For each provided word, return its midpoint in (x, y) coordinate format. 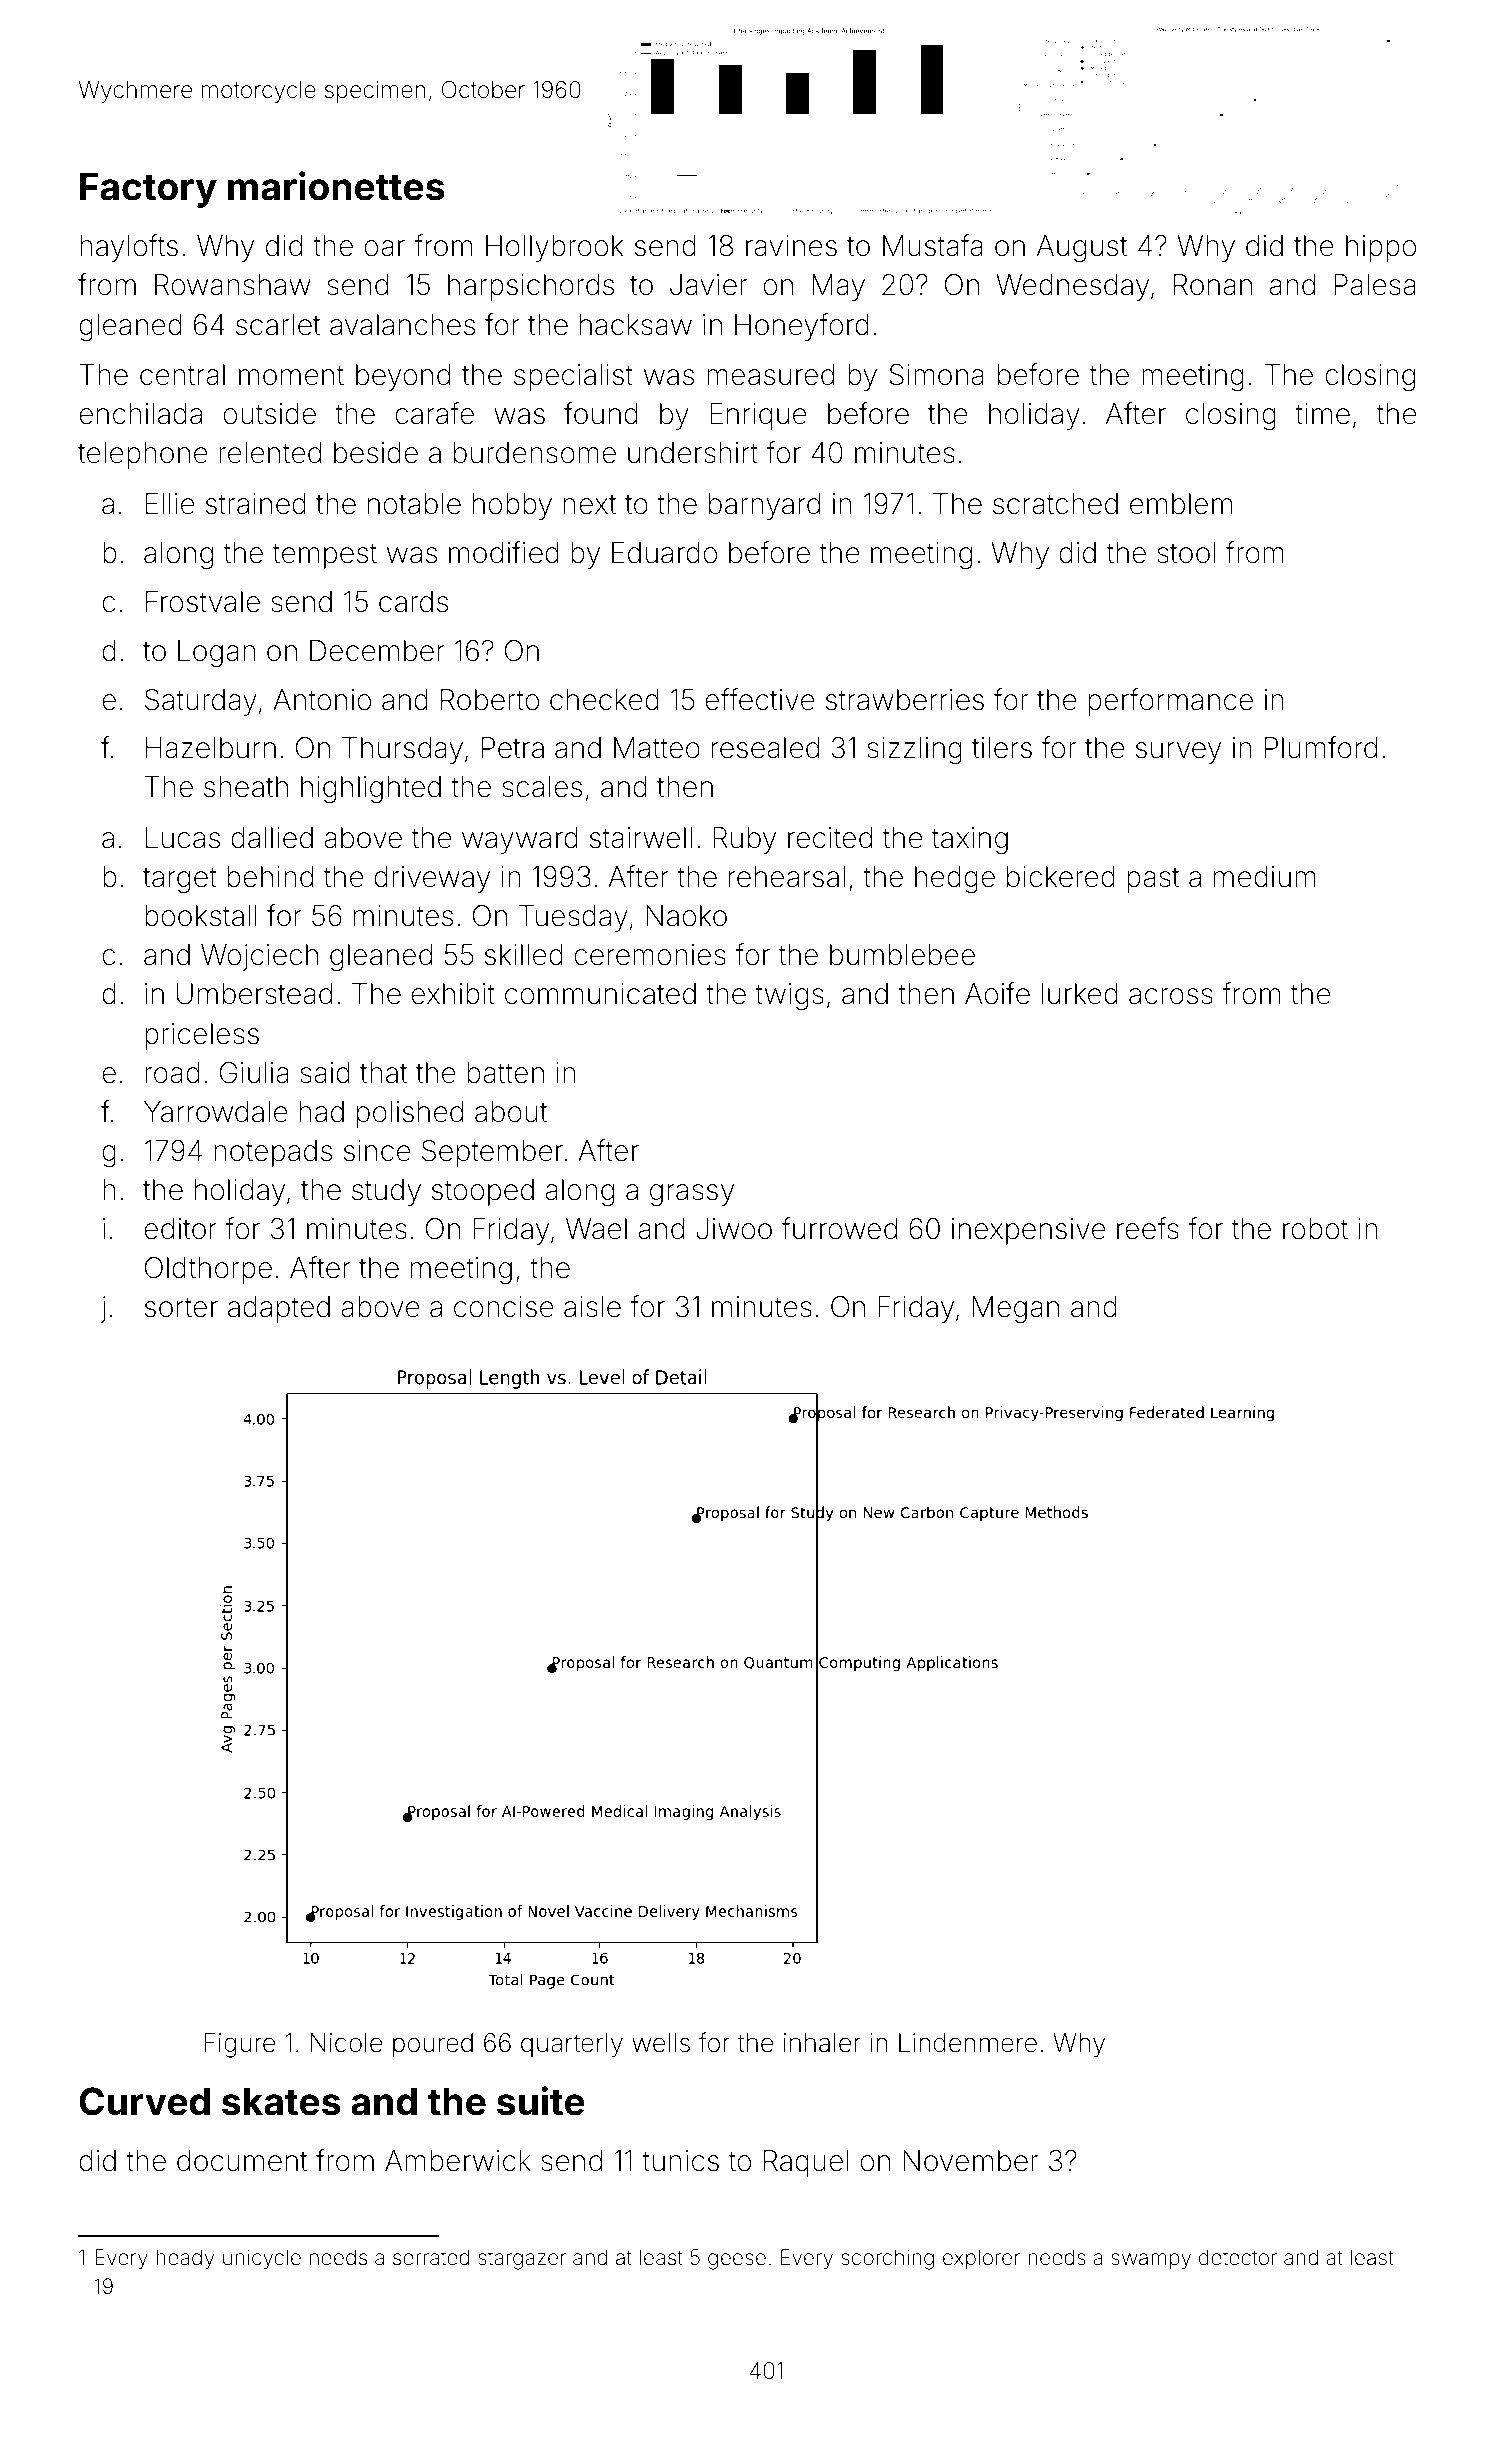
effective (760, 699)
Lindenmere (968, 2043)
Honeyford (802, 327)
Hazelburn (211, 748)
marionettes (336, 186)
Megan (1016, 1309)
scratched (1055, 504)
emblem (1181, 504)
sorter (181, 1307)
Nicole (346, 2043)
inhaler (822, 2043)
